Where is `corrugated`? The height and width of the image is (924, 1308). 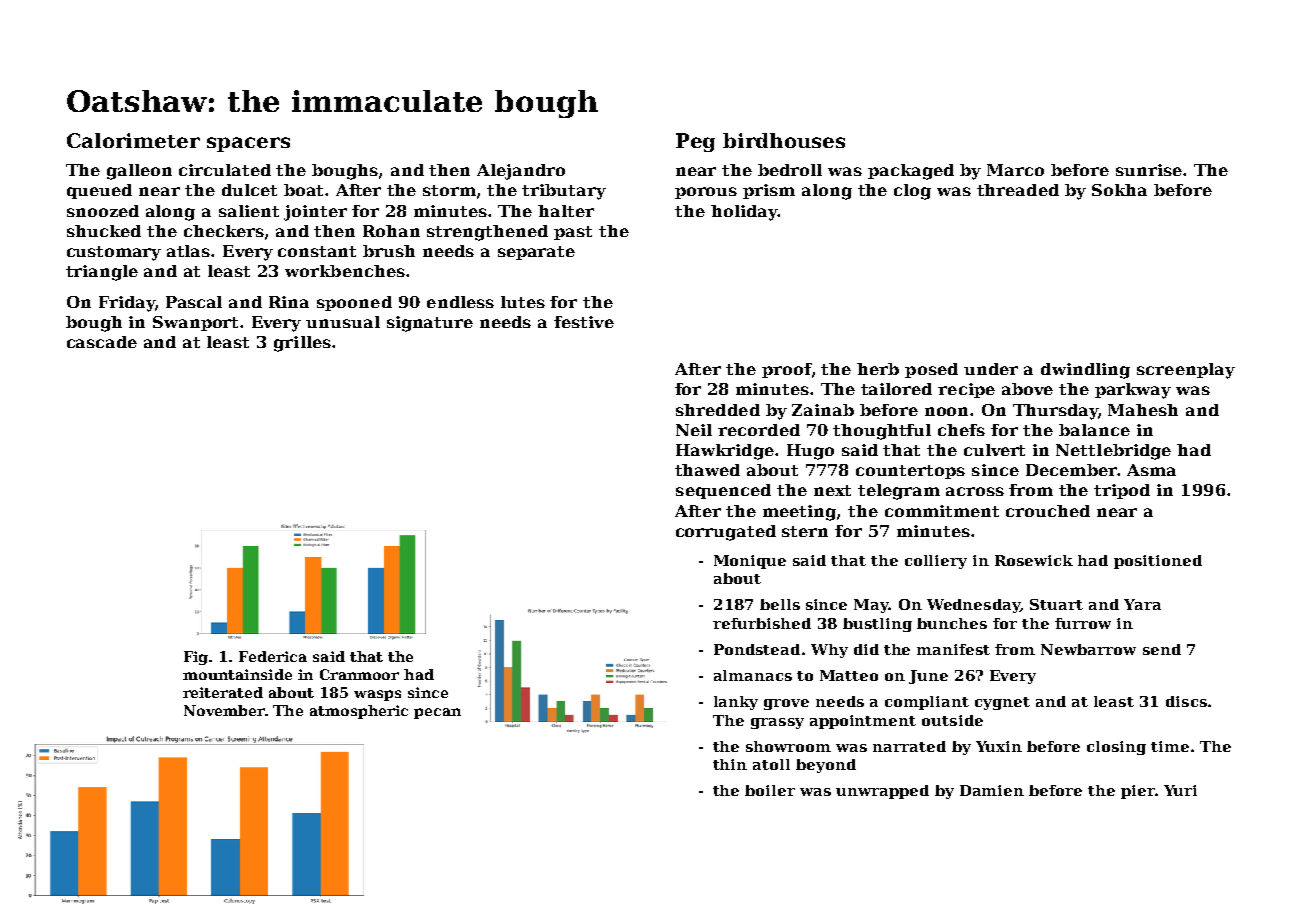
corrugated is located at coordinates (726, 533).
